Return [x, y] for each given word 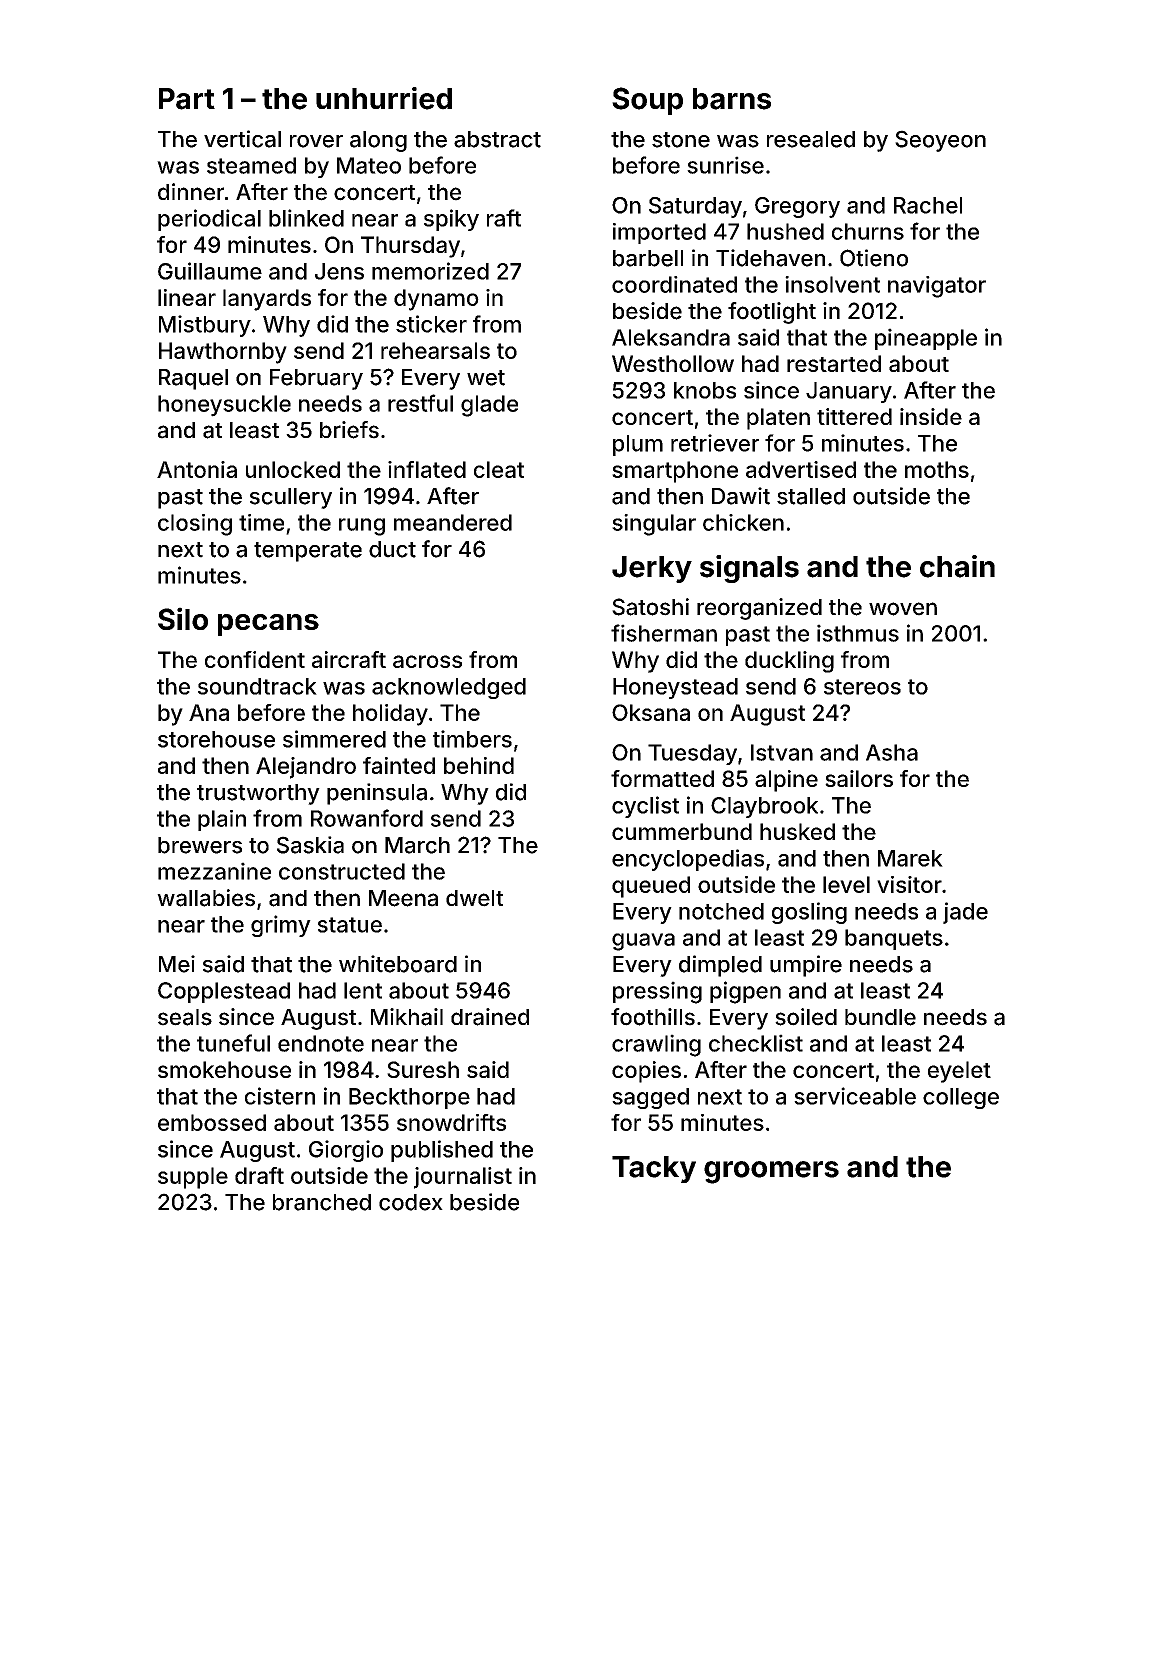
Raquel [193, 379]
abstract [497, 139]
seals [185, 1017]
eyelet [959, 1072]
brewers [200, 845]
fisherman [664, 633]
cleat [499, 469]
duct [392, 549]
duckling [789, 662]
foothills [653, 1017]
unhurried [384, 98]
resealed [811, 139]
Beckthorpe [409, 1098]
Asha [892, 752]
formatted [662, 778]
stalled [811, 496]
